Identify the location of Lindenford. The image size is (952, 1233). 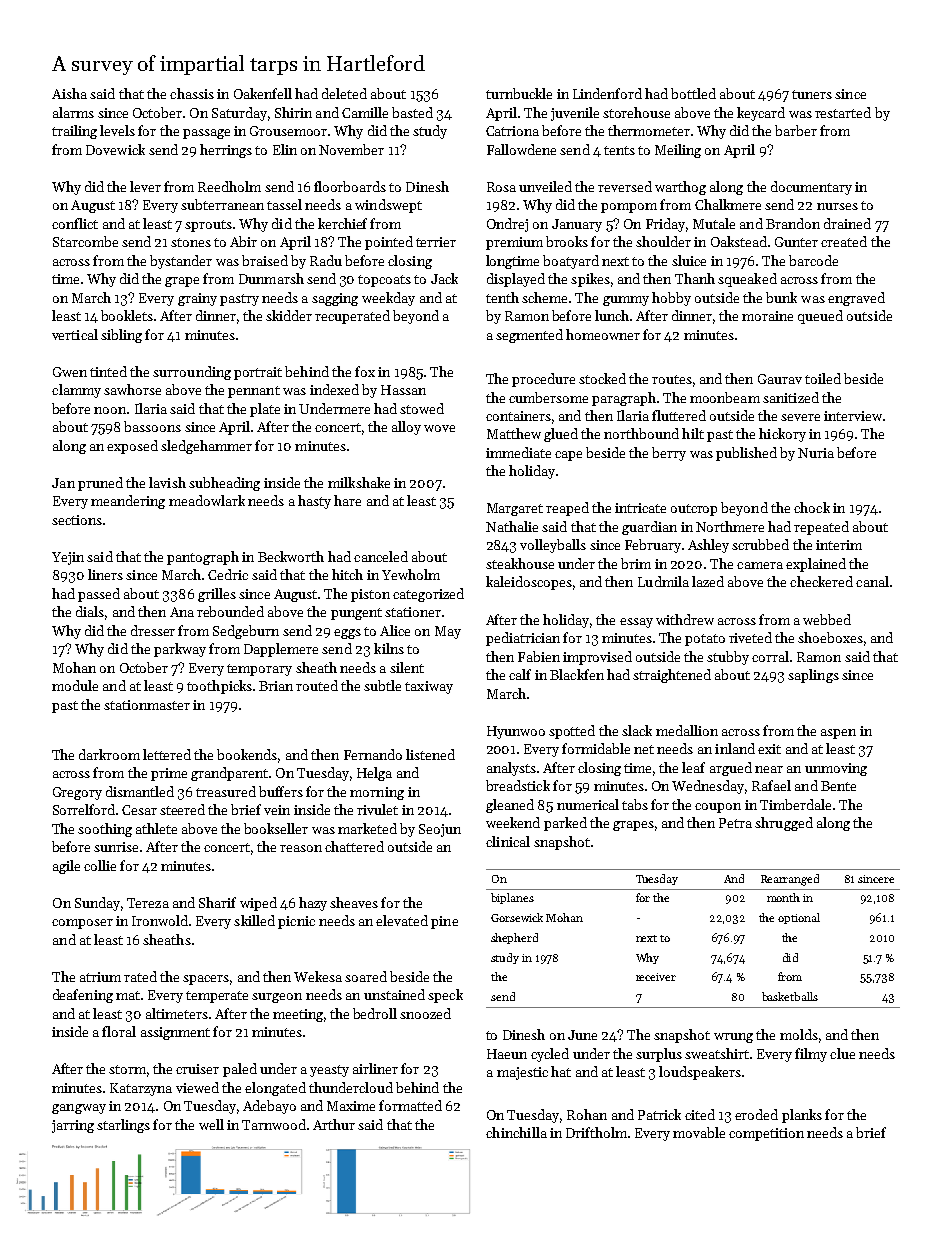
(607, 93).
